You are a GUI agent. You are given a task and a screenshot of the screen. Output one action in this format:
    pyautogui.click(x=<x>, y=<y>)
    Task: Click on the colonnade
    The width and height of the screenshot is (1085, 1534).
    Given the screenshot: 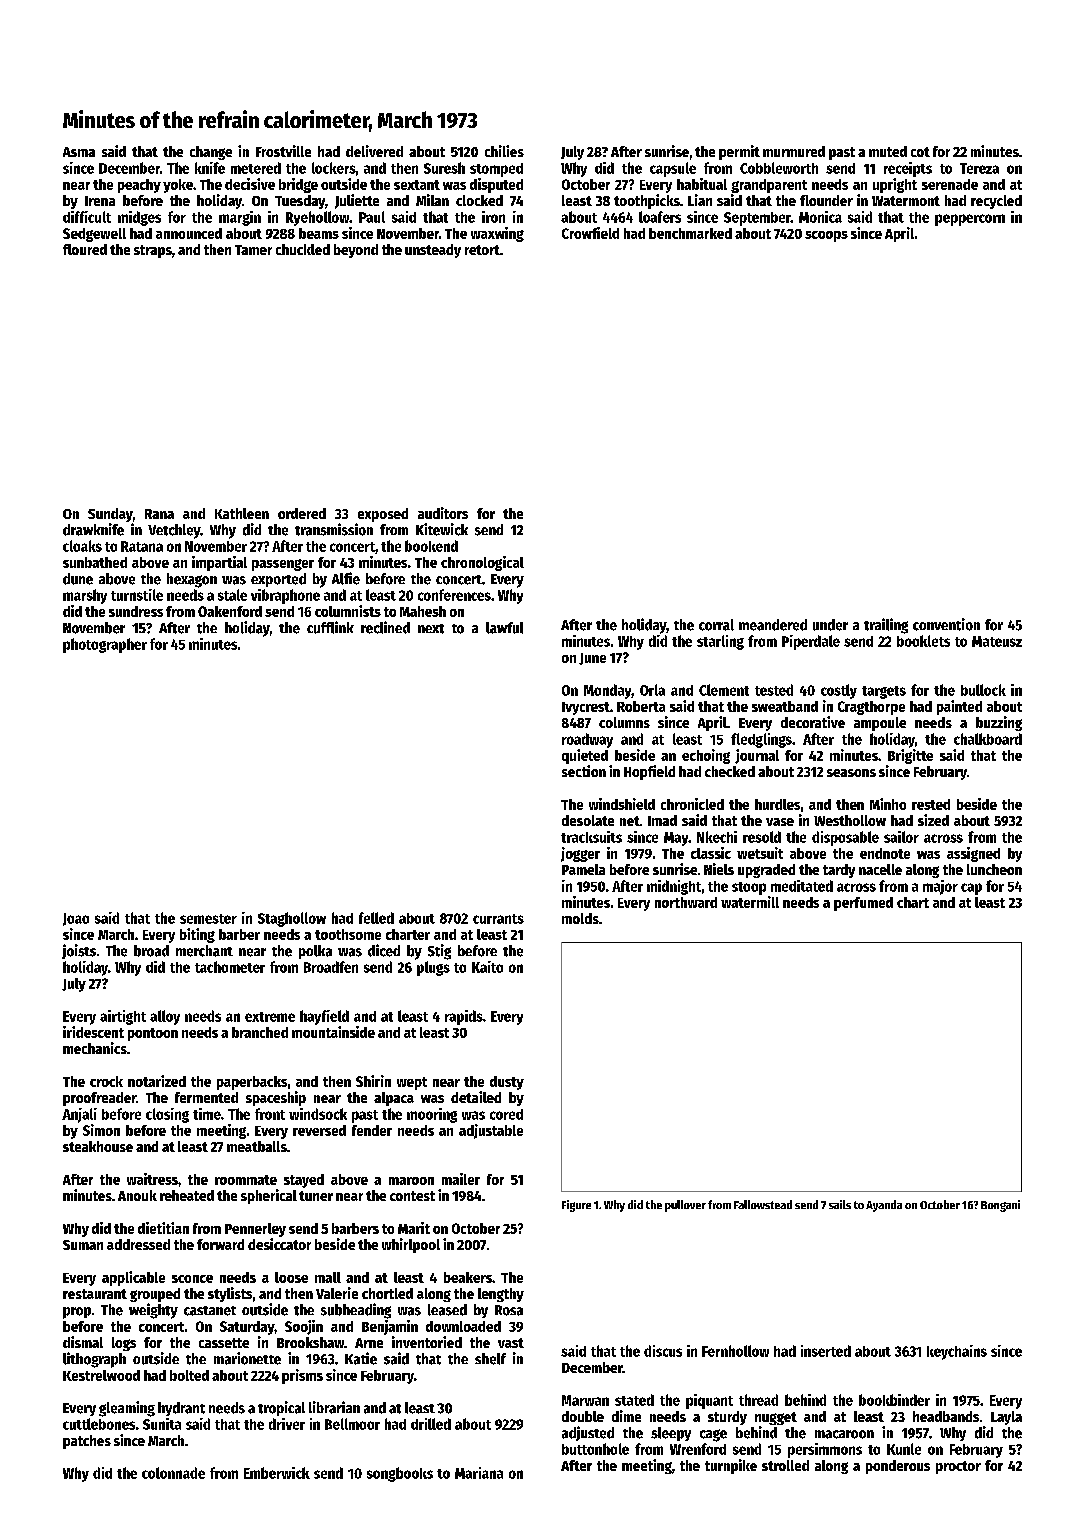 What is the action you would take?
    pyautogui.click(x=173, y=1473)
